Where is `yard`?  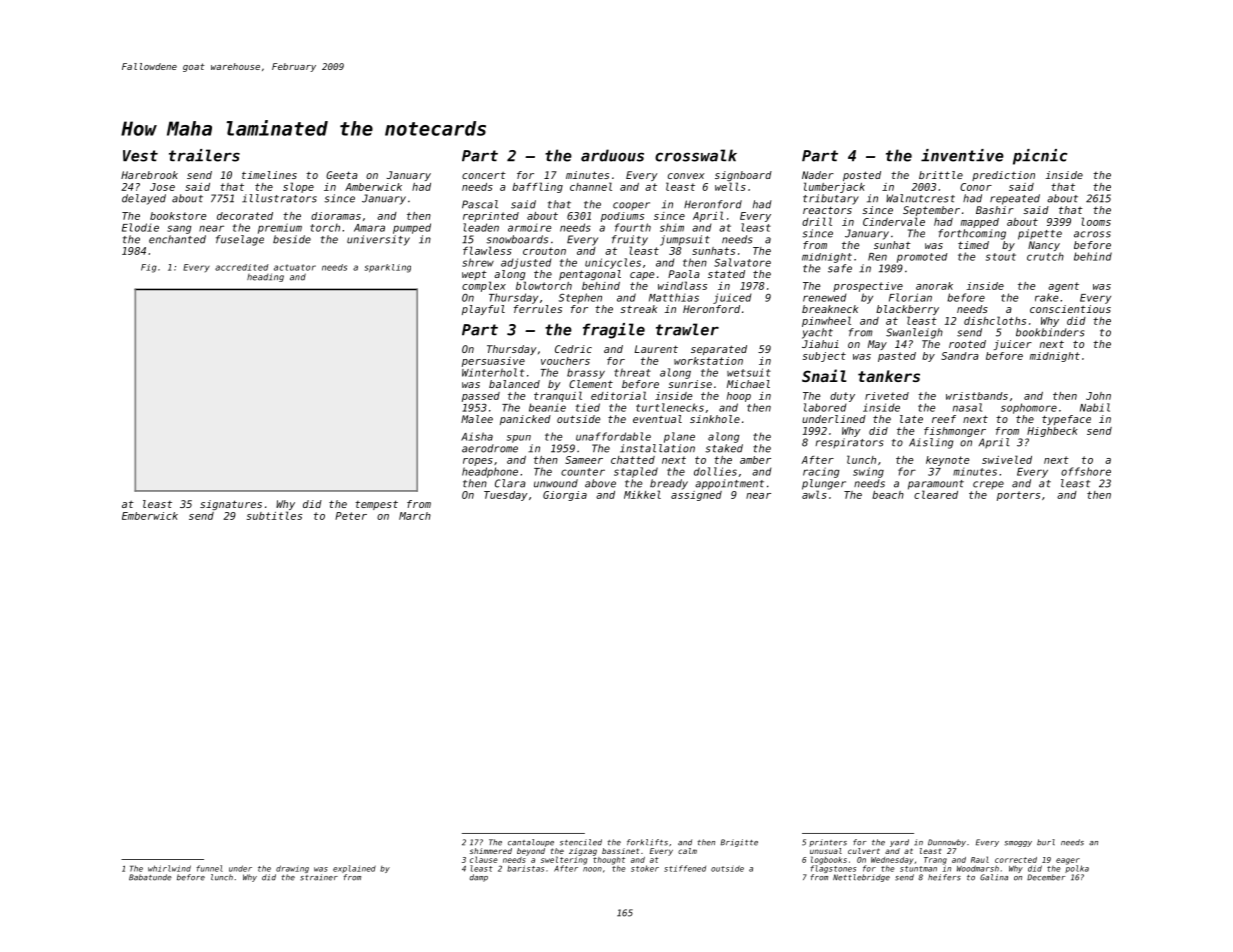 yard is located at coordinates (899, 843).
